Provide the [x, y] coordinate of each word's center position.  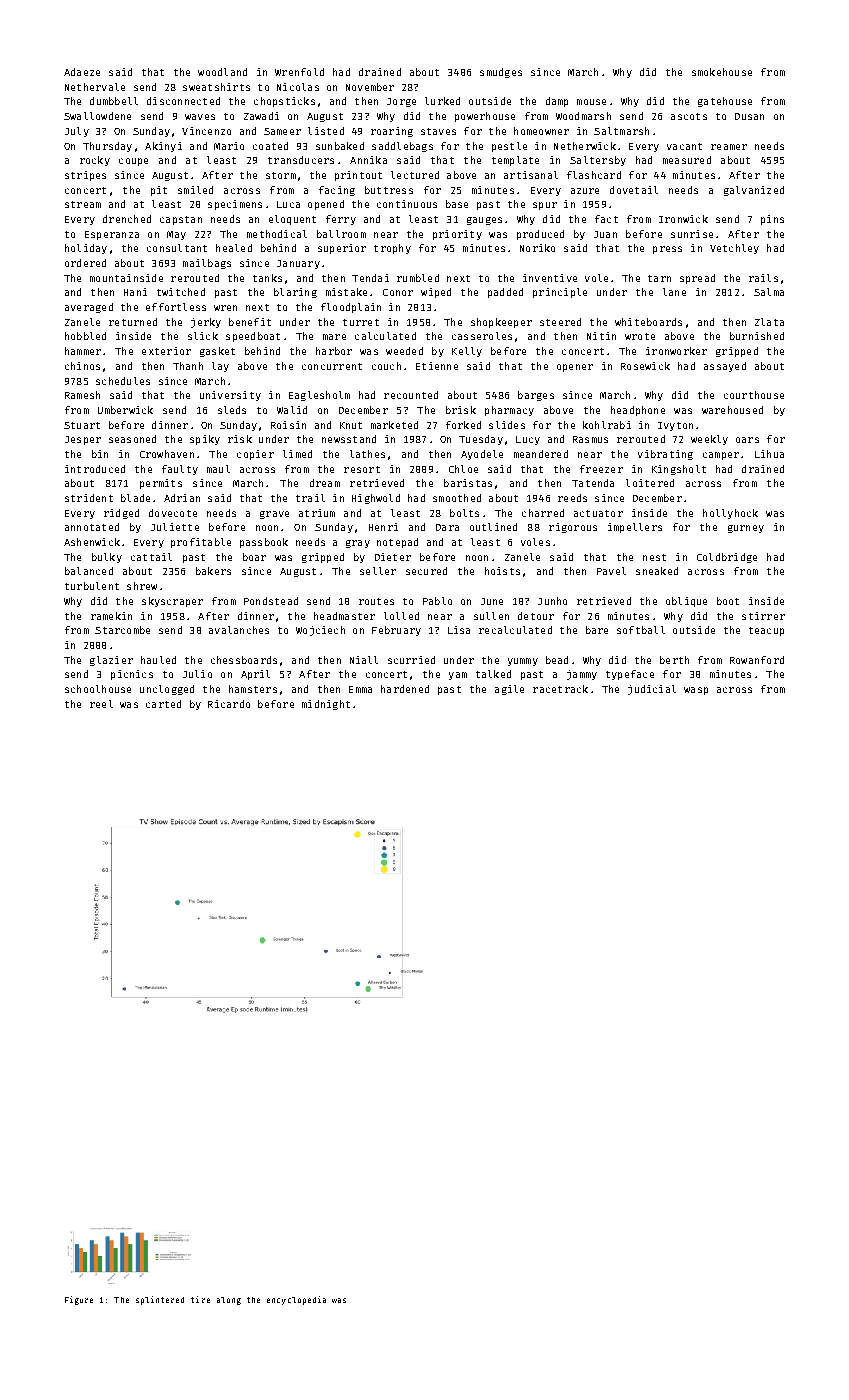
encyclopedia [296, 1300]
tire [200, 1299]
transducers [301, 160]
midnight [326, 705]
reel [101, 704]
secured [426, 571]
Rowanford [757, 660]
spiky [205, 440]
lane [674, 292]
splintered [160, 1300]
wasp [696, 691]
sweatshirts [216, 87]
